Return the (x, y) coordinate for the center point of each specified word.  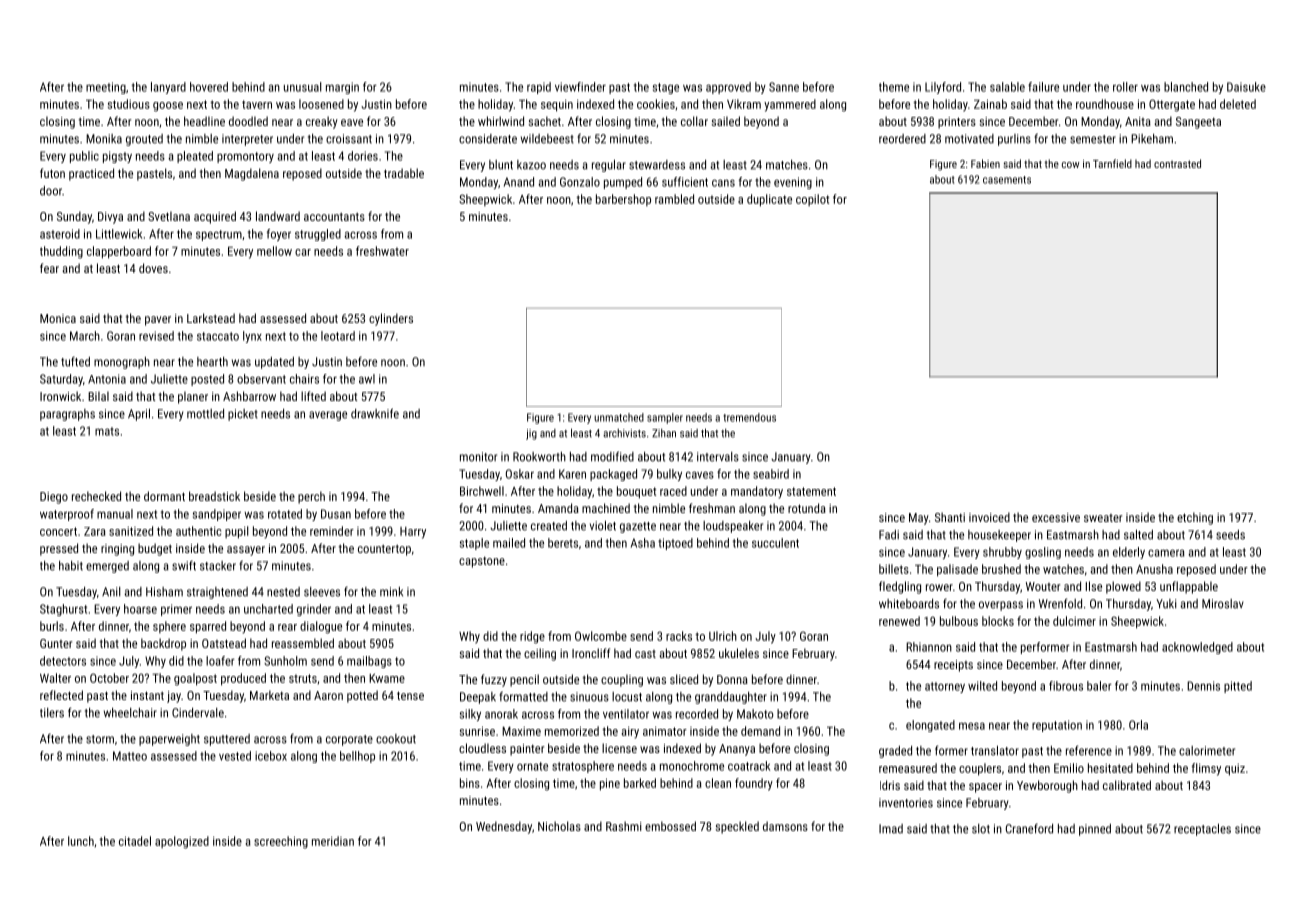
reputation (1057, 726)
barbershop (623, 200)
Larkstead (211, 318)
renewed (899, 621)
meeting (106, 88)
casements (1007, 180)
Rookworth (539, 457)
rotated (285, 514)
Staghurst (63, 610)
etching (1195, 518)
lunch (81, 841)
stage (666, 88)
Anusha (1154, 569)
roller (1125, 87)
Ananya (737, 750)
